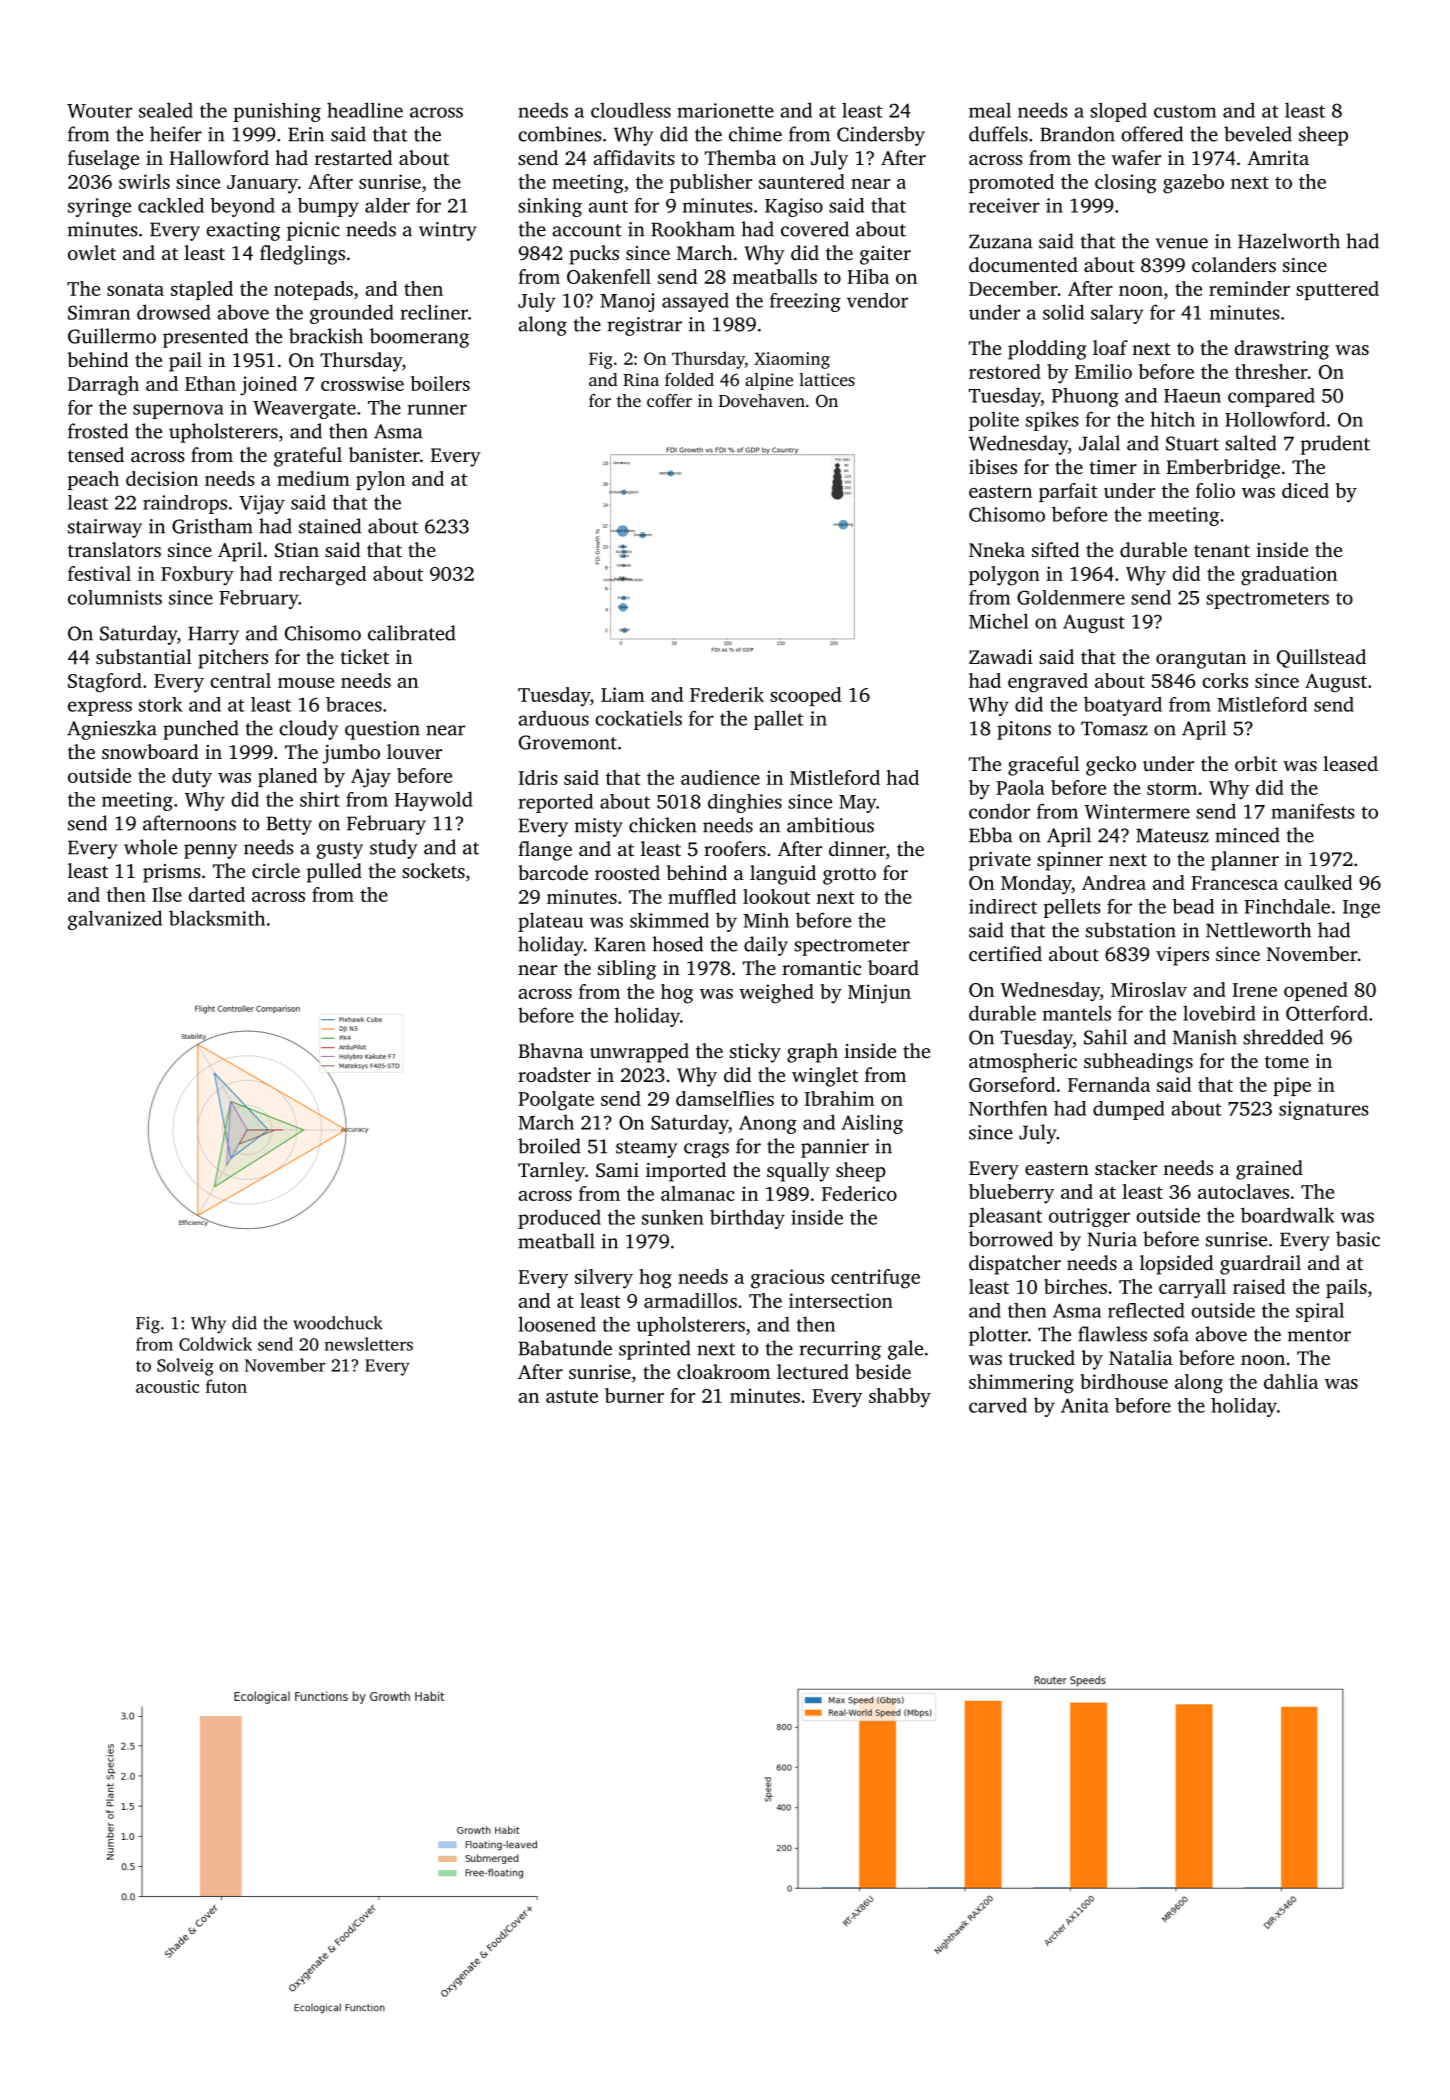 Image resolution: width=1450 pixels, height=2100 pixels. I want to click on colanders, so click(1234, 264).
